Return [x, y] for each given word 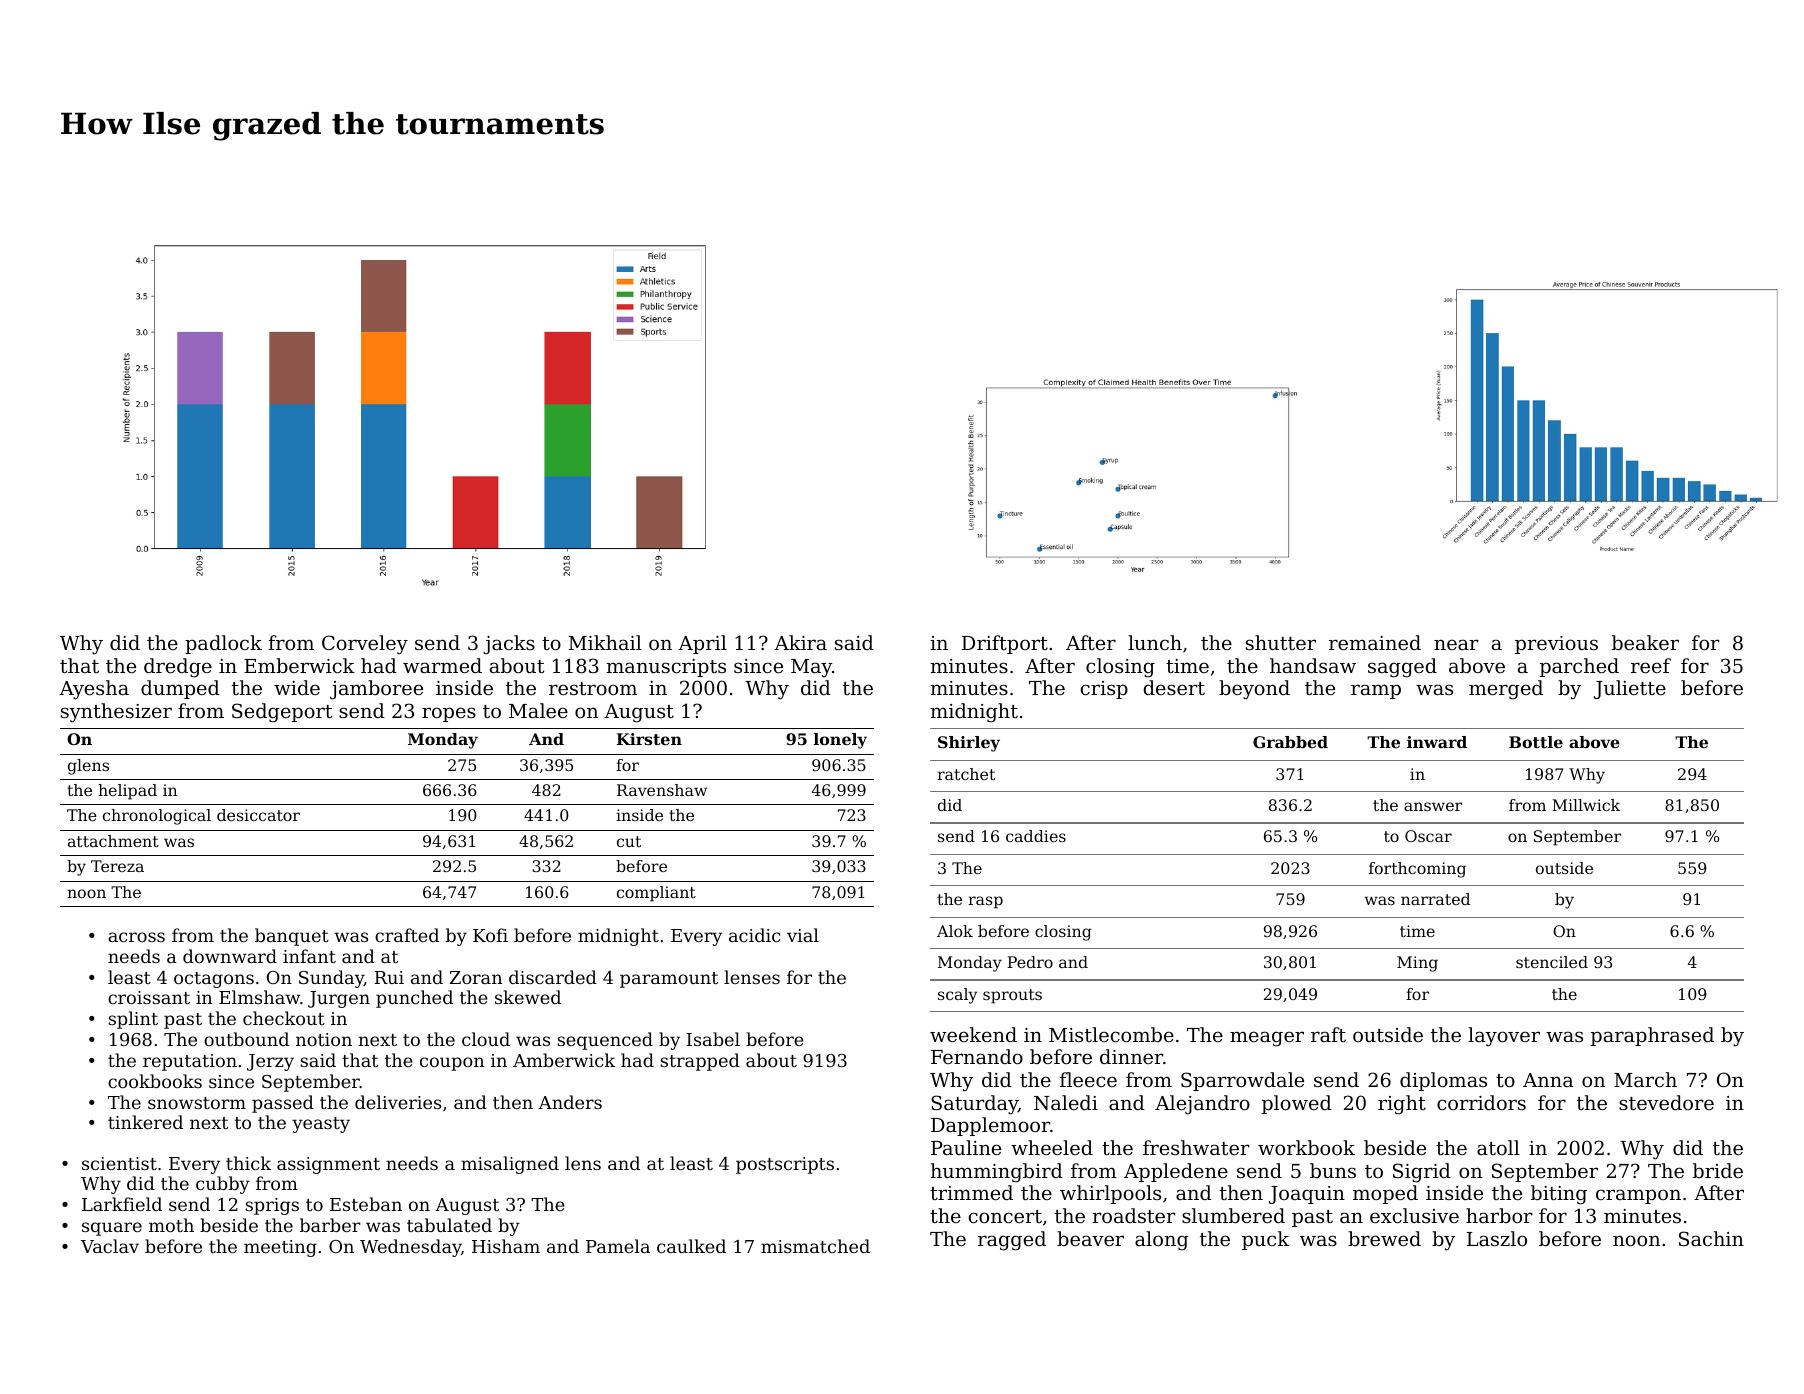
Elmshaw [259, 997]
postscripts [785, 1165]
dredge [178, 668]
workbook [1306, 1147]
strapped [700, 1062]
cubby [223, 1185]
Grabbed [1290, 742]
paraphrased [1652, 1036]
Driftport [1005, 644]
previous [1556, 645]
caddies [1036, 836]
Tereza [117, 866]
